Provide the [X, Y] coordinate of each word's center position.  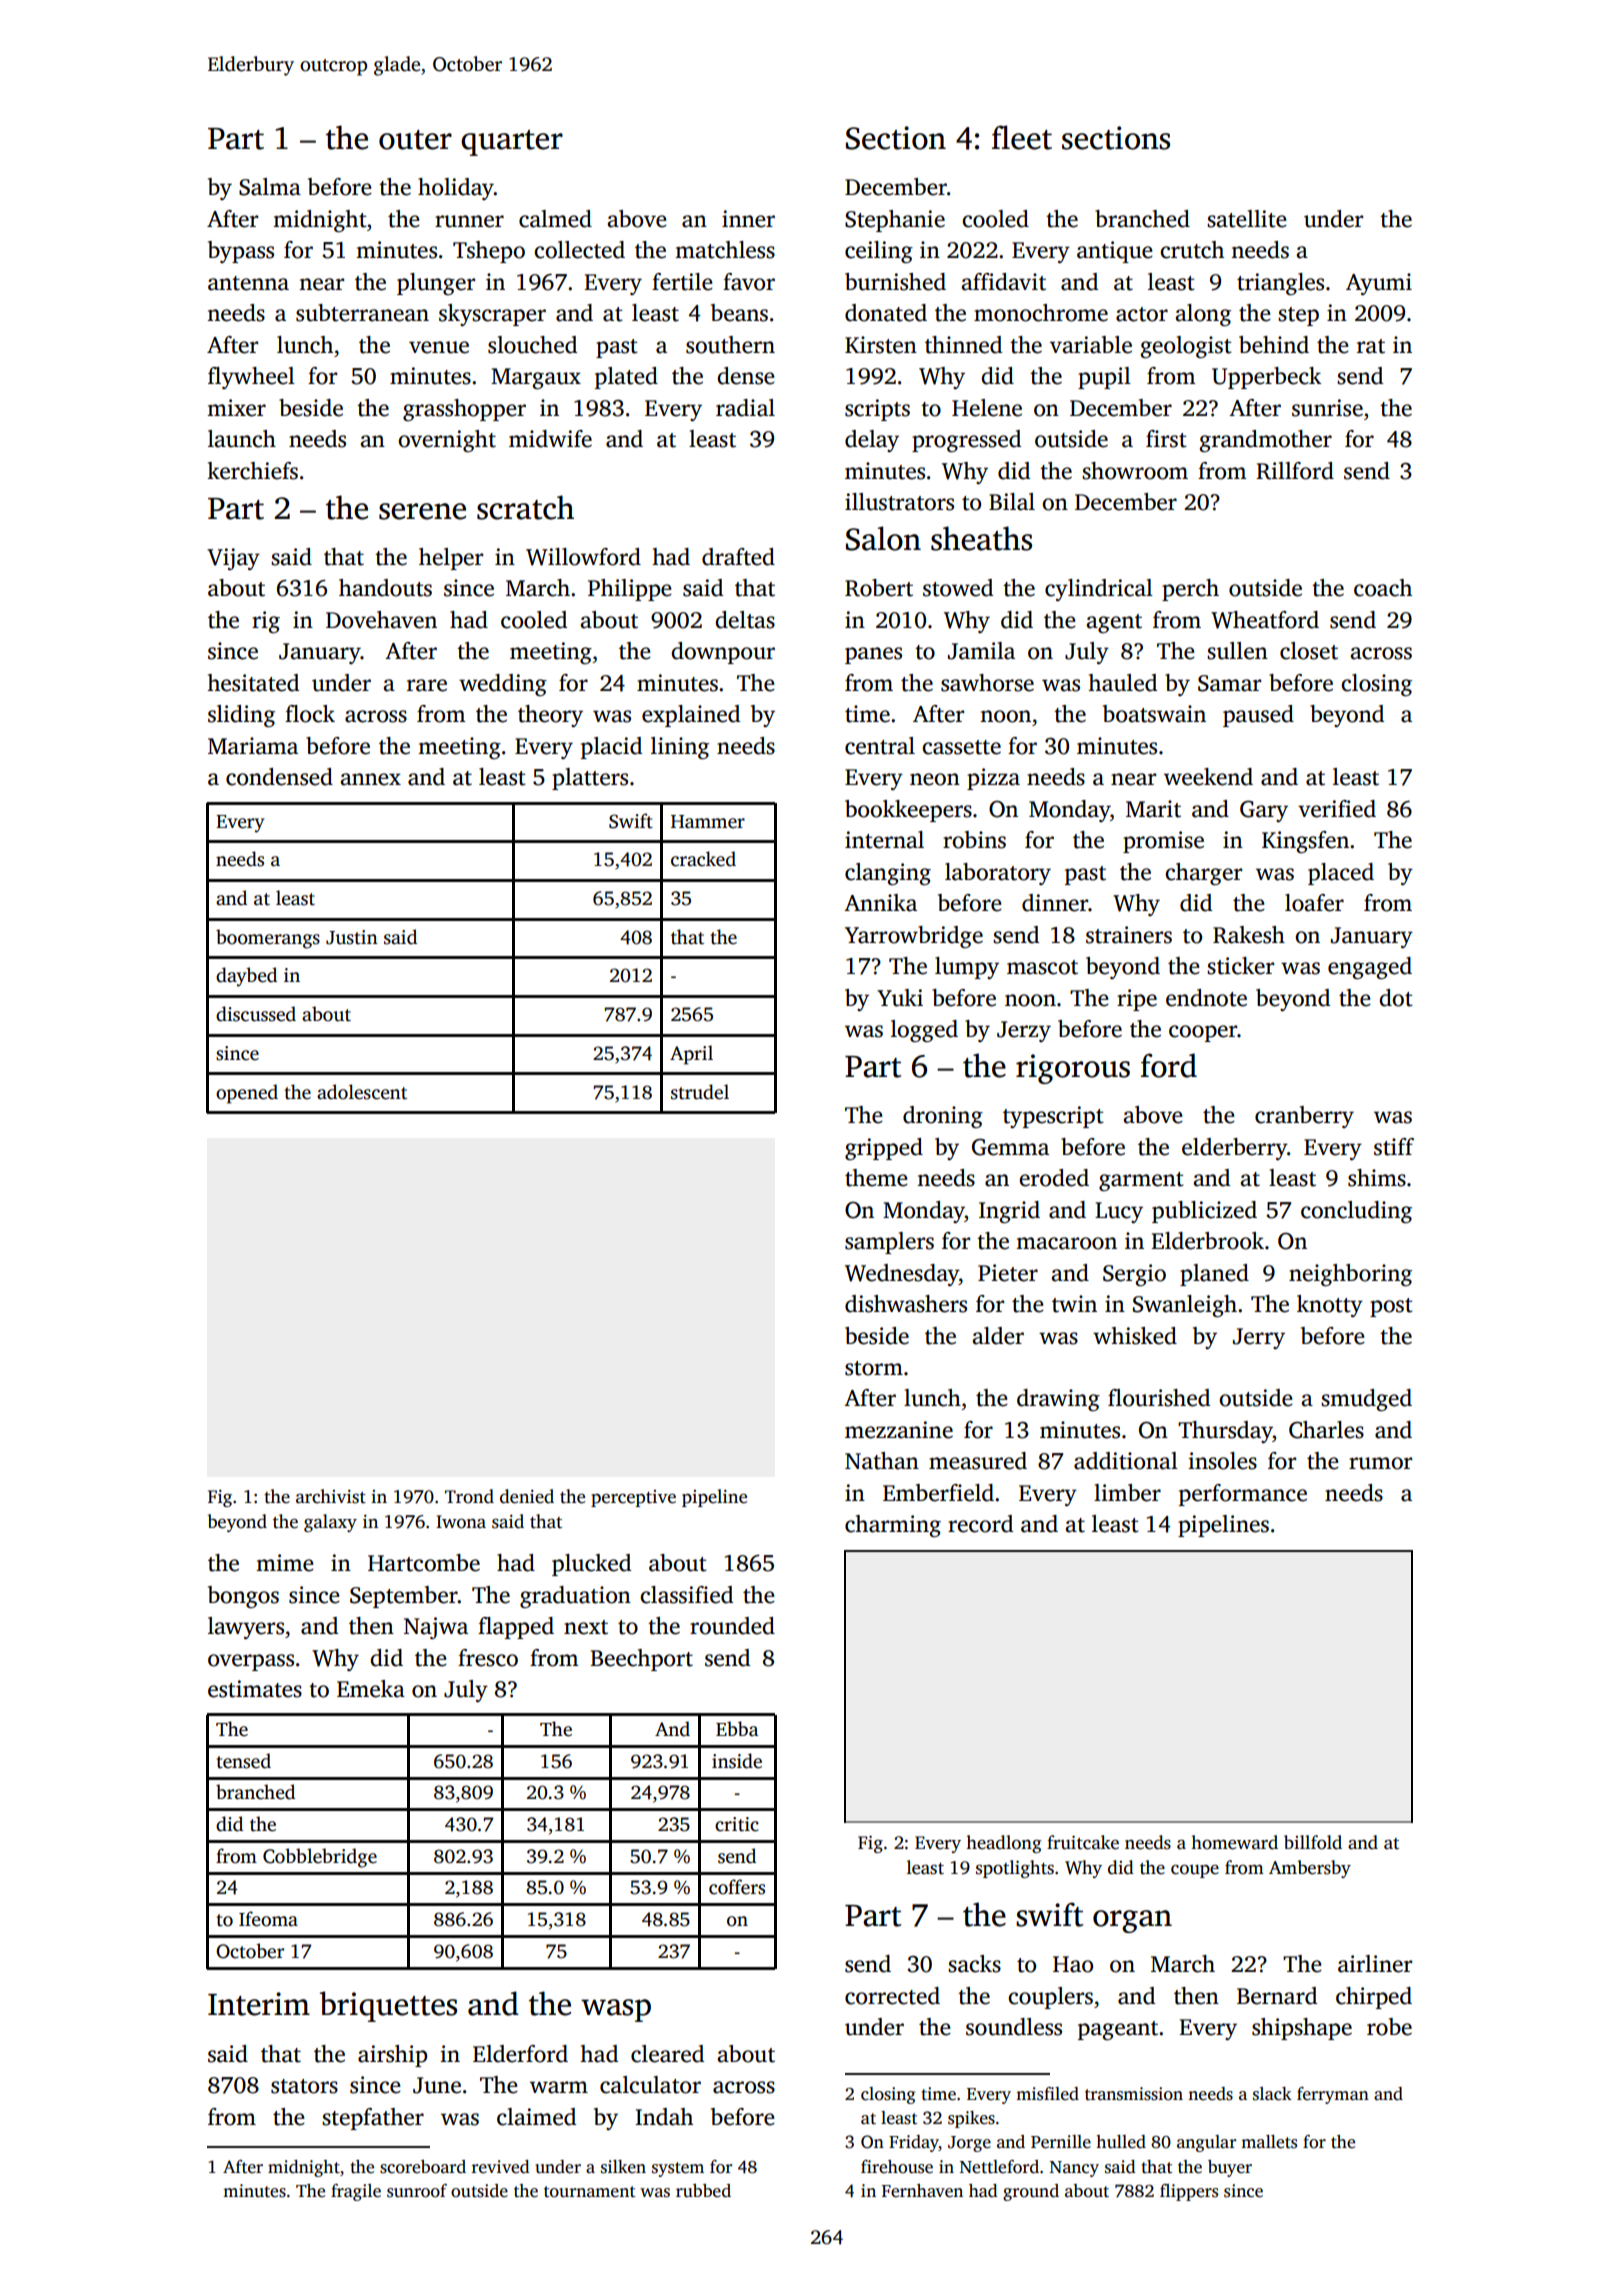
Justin [352, 937]
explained [691, 716]
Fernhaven [922, 2191]
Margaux [536, 378]
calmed [555, 219]
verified [1337, 809]
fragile [356, 2192]
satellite [1247, 219]
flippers [1189, 2192]
